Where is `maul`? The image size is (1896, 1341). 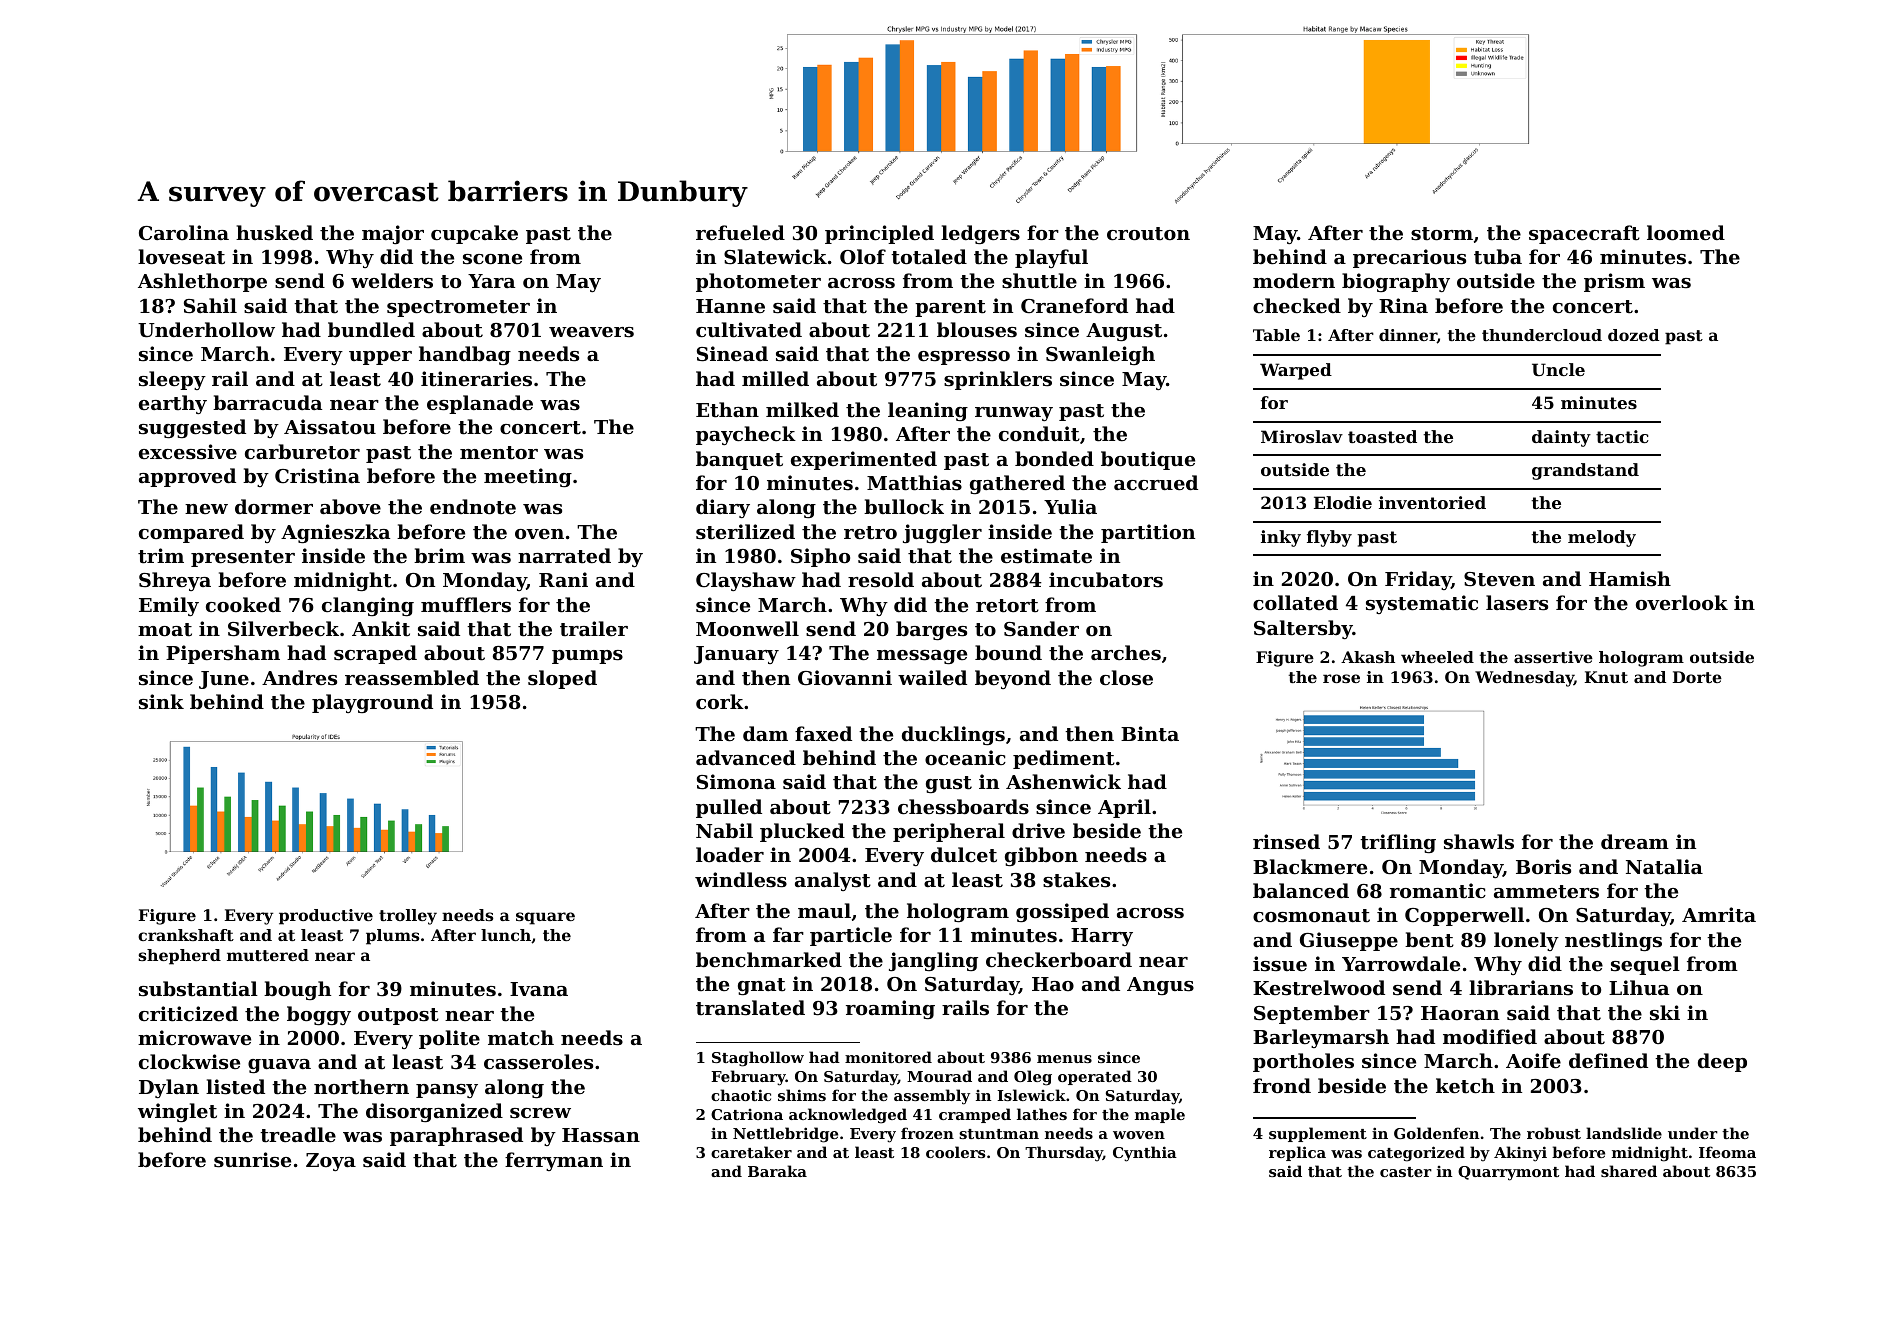
maul is located at coordinates (824, 910).
